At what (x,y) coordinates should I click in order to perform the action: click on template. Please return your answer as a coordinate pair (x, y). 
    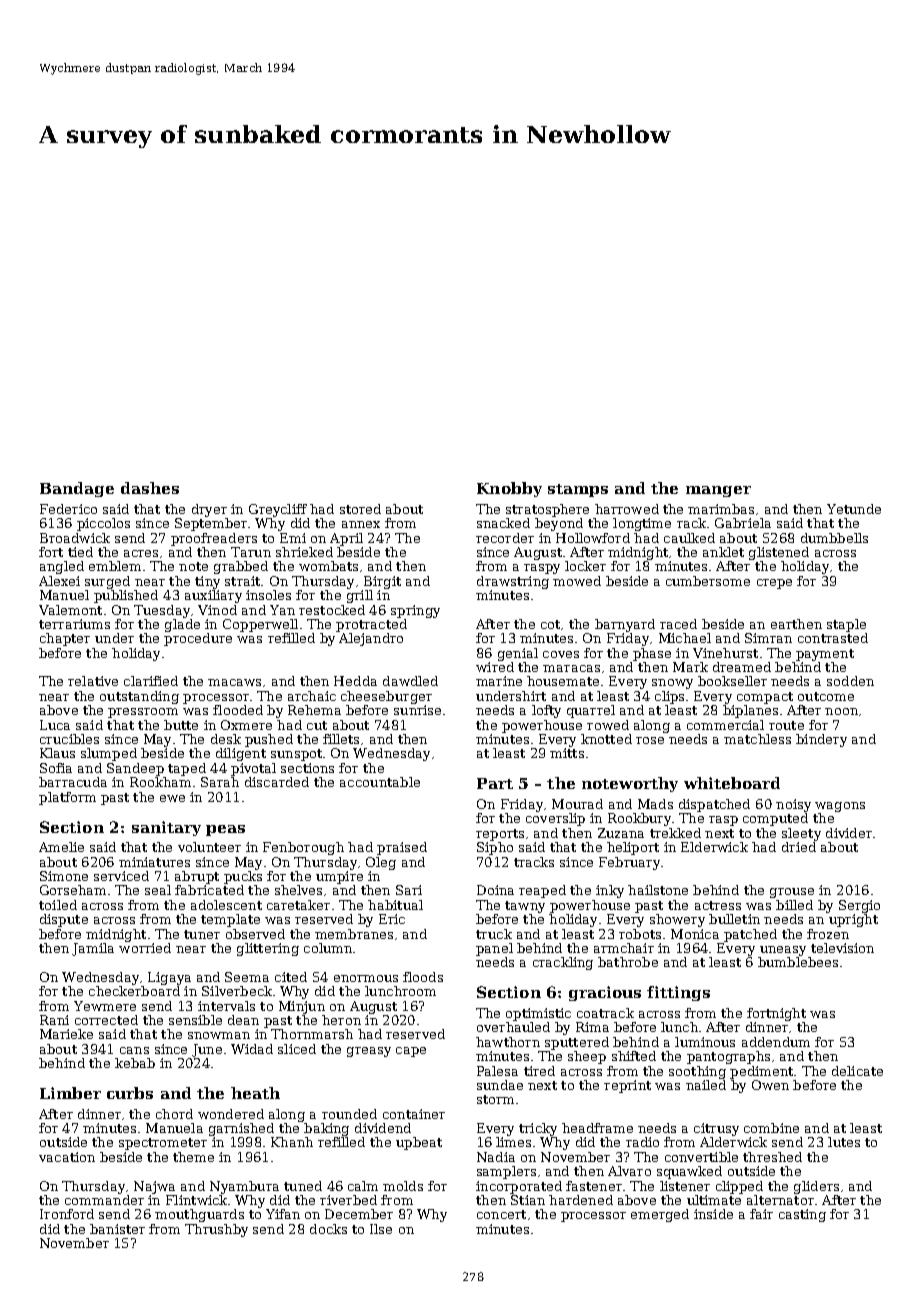
    Looking at the image, I should click on (230, 920).
